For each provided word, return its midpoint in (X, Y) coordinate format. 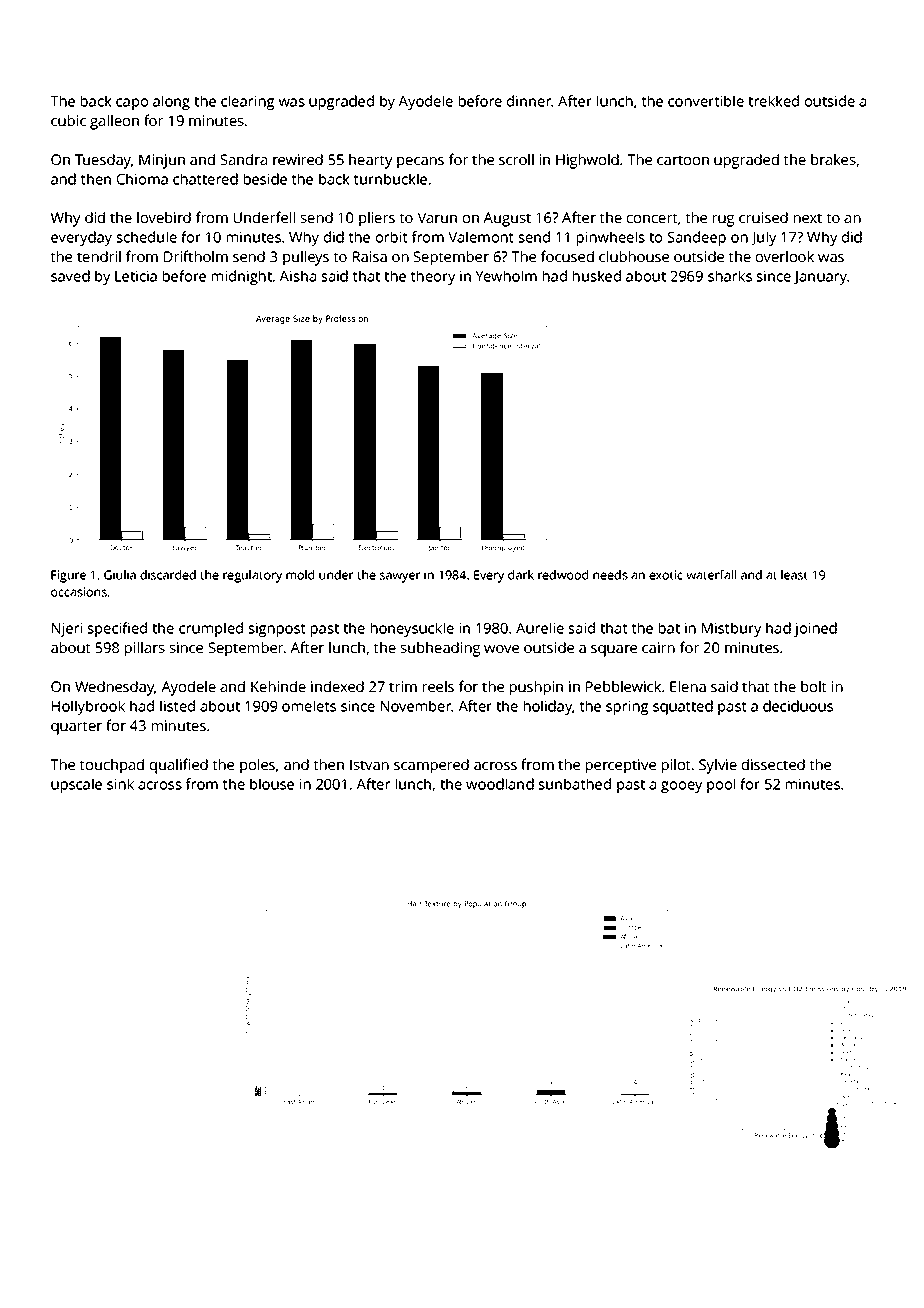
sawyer (400, 577)
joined (815, 629)
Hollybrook (88, 707)
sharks (730, 276)
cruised (763, 217)
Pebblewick (623, 686)
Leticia (136, 276)
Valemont (481, 237)
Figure (68, 576)
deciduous (798, 706)
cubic (68, 120)
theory (433, 277)
